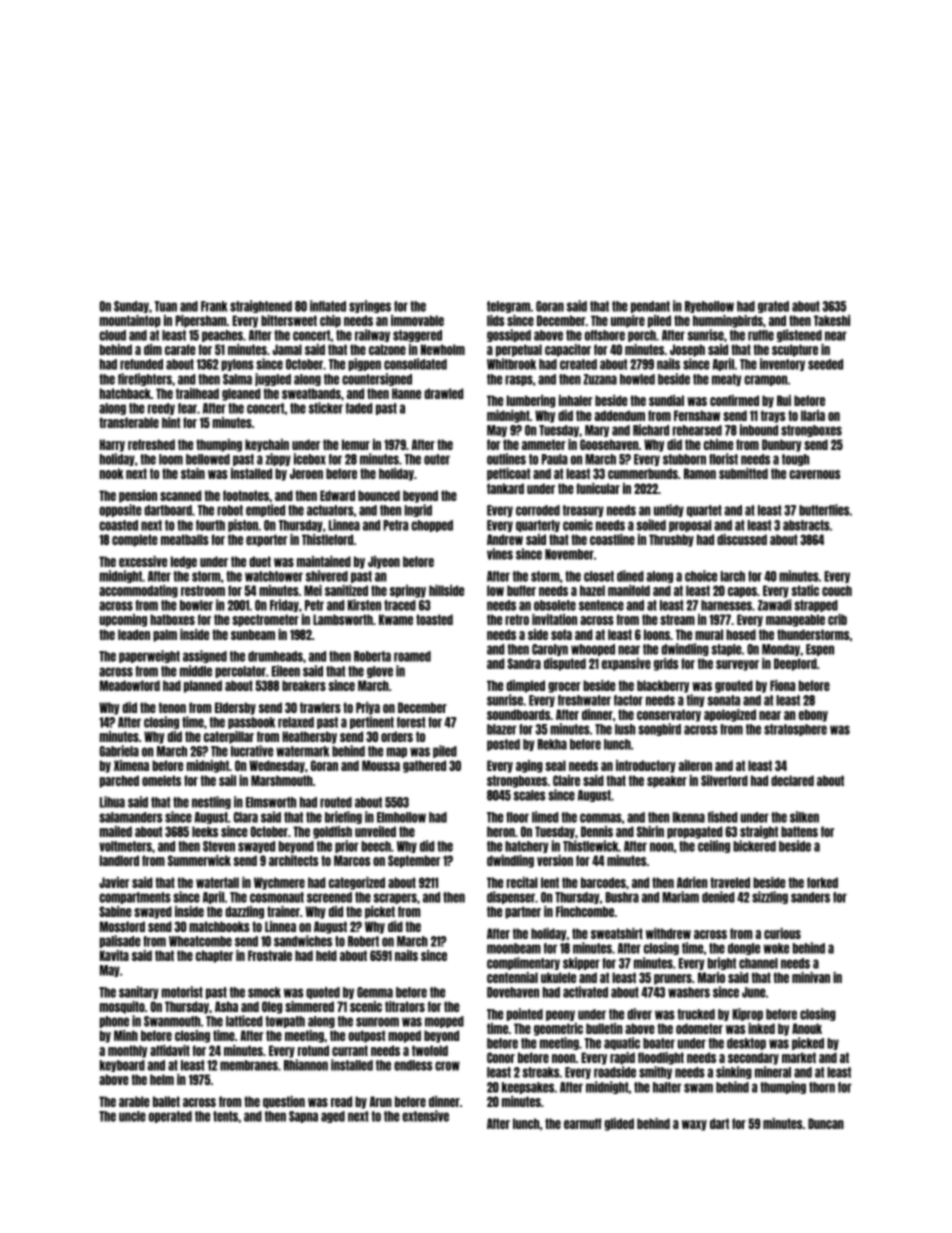  I want to click on omelets, so click(161, 780).
